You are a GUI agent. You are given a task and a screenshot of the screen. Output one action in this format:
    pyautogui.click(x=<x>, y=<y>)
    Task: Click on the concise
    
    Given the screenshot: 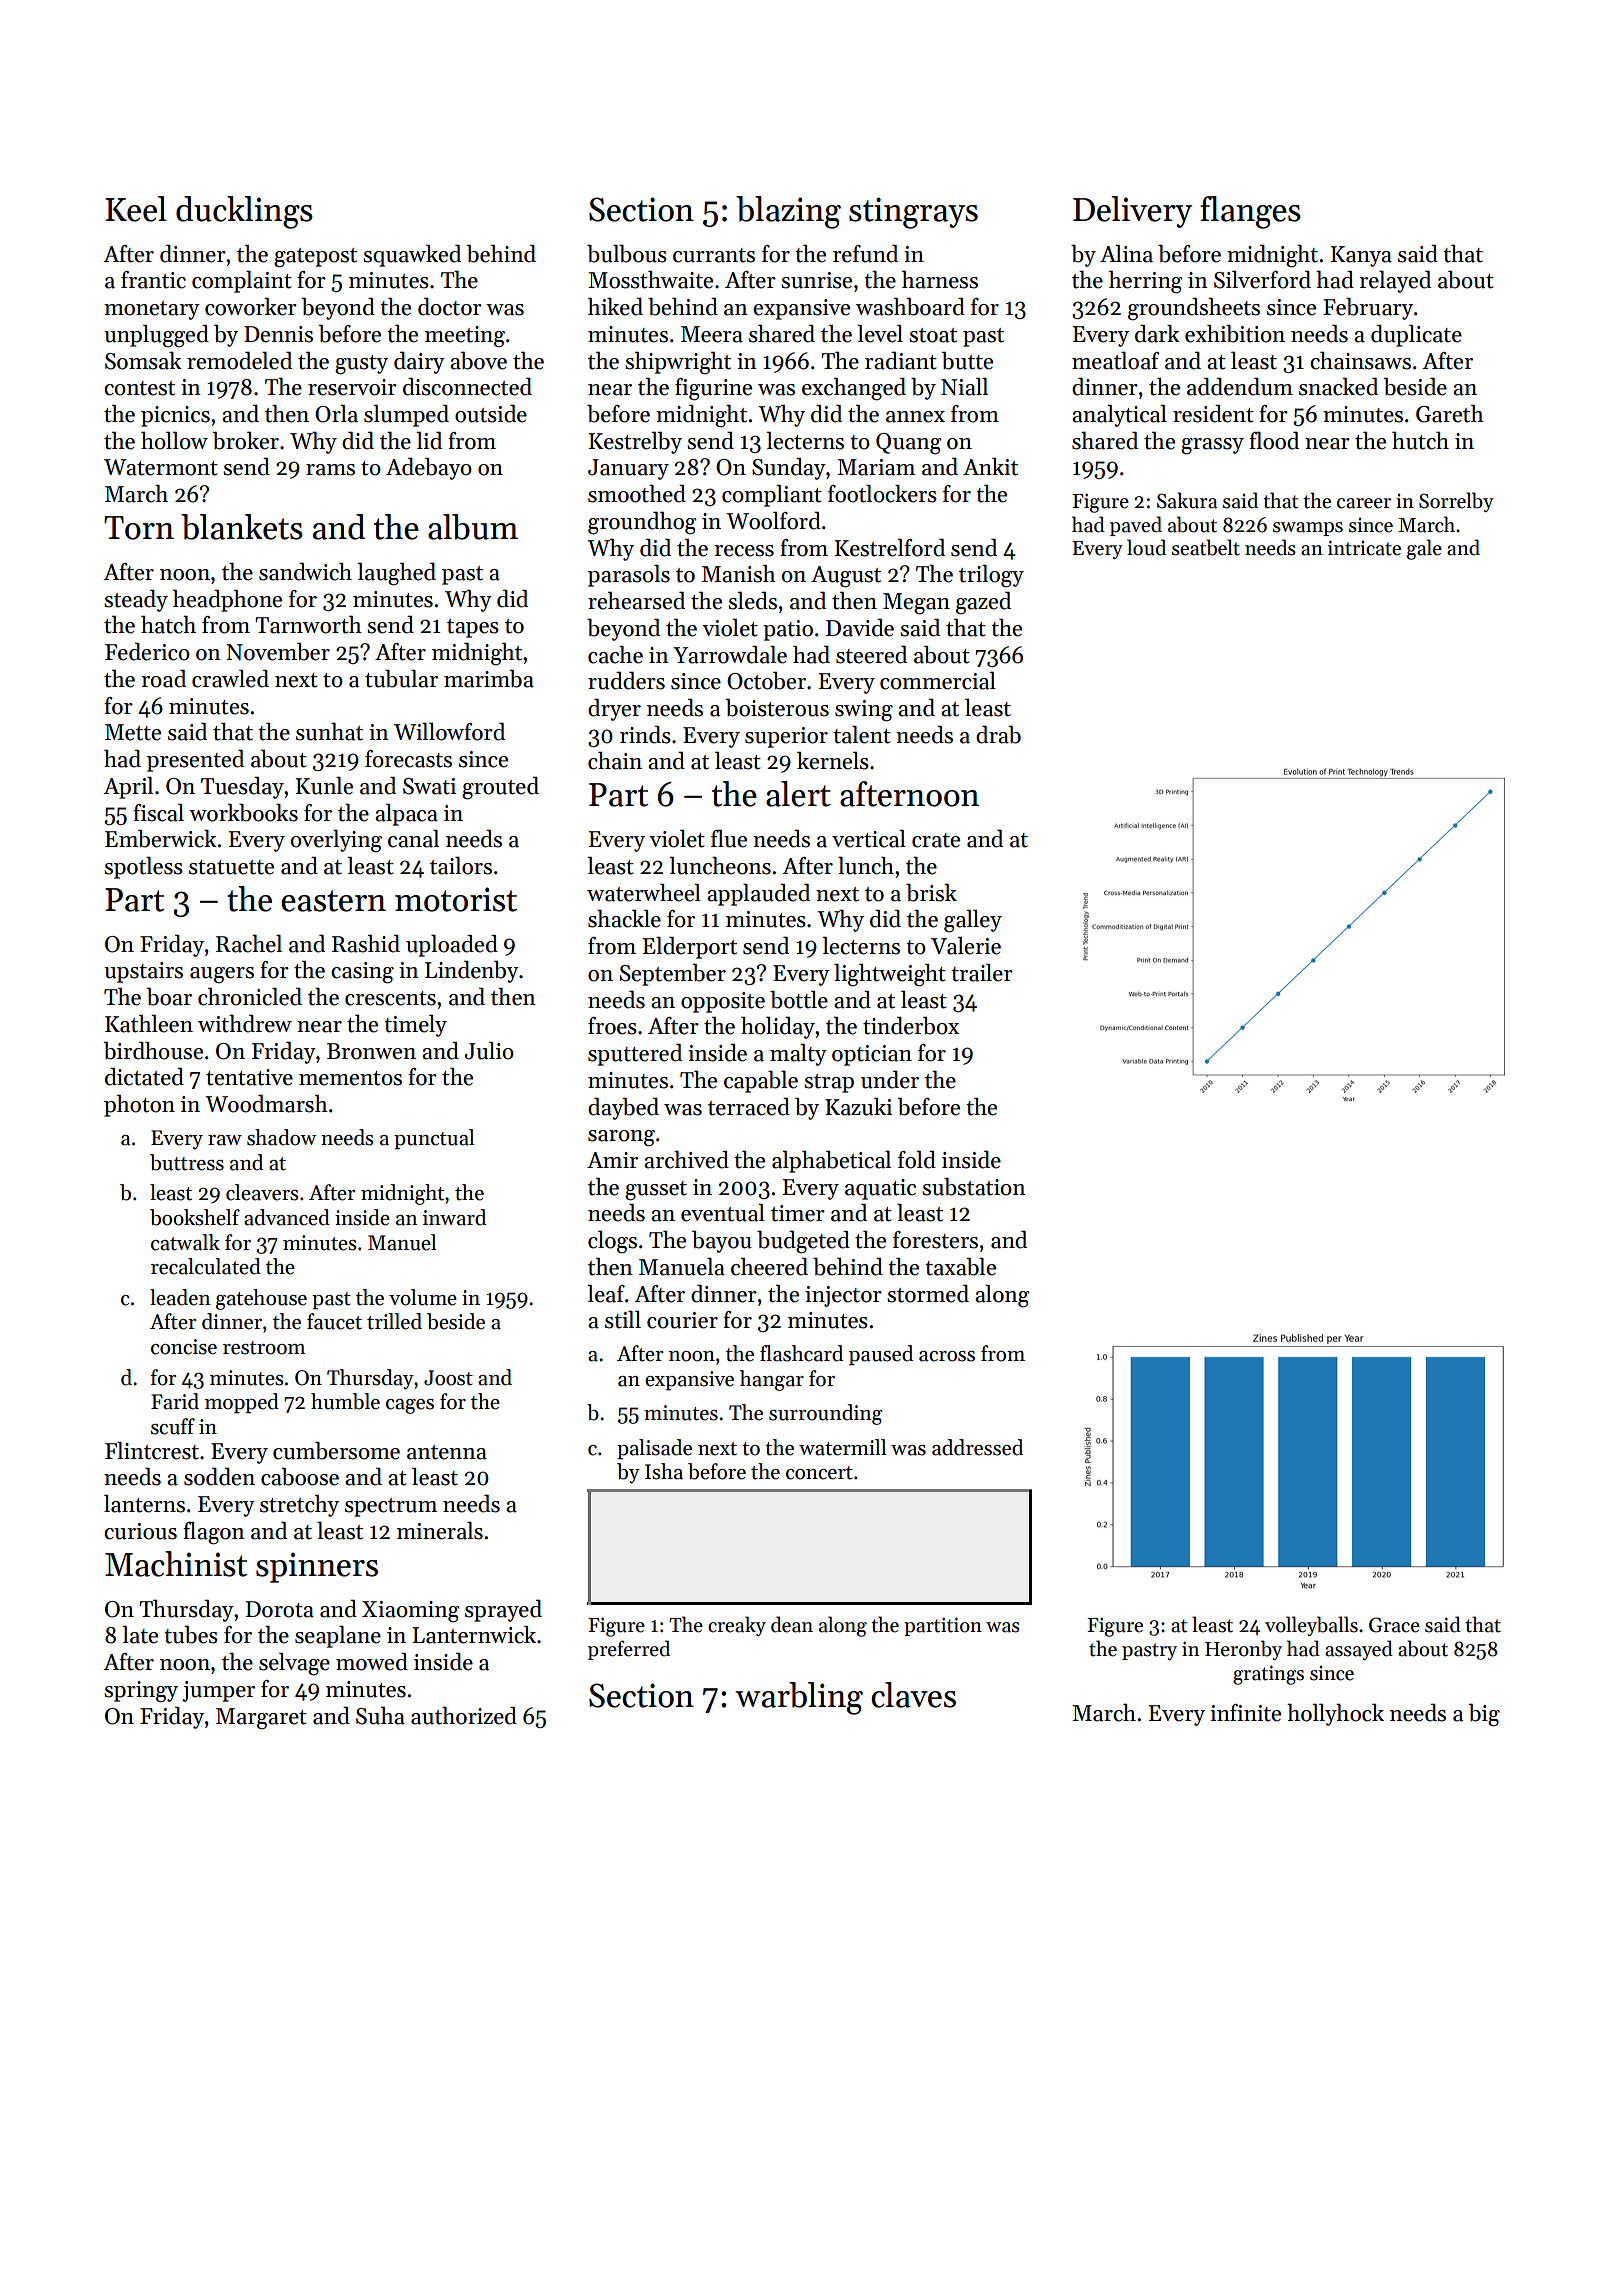 What is the action you would take?
    pyautogui.click(x=184, y=1347)
